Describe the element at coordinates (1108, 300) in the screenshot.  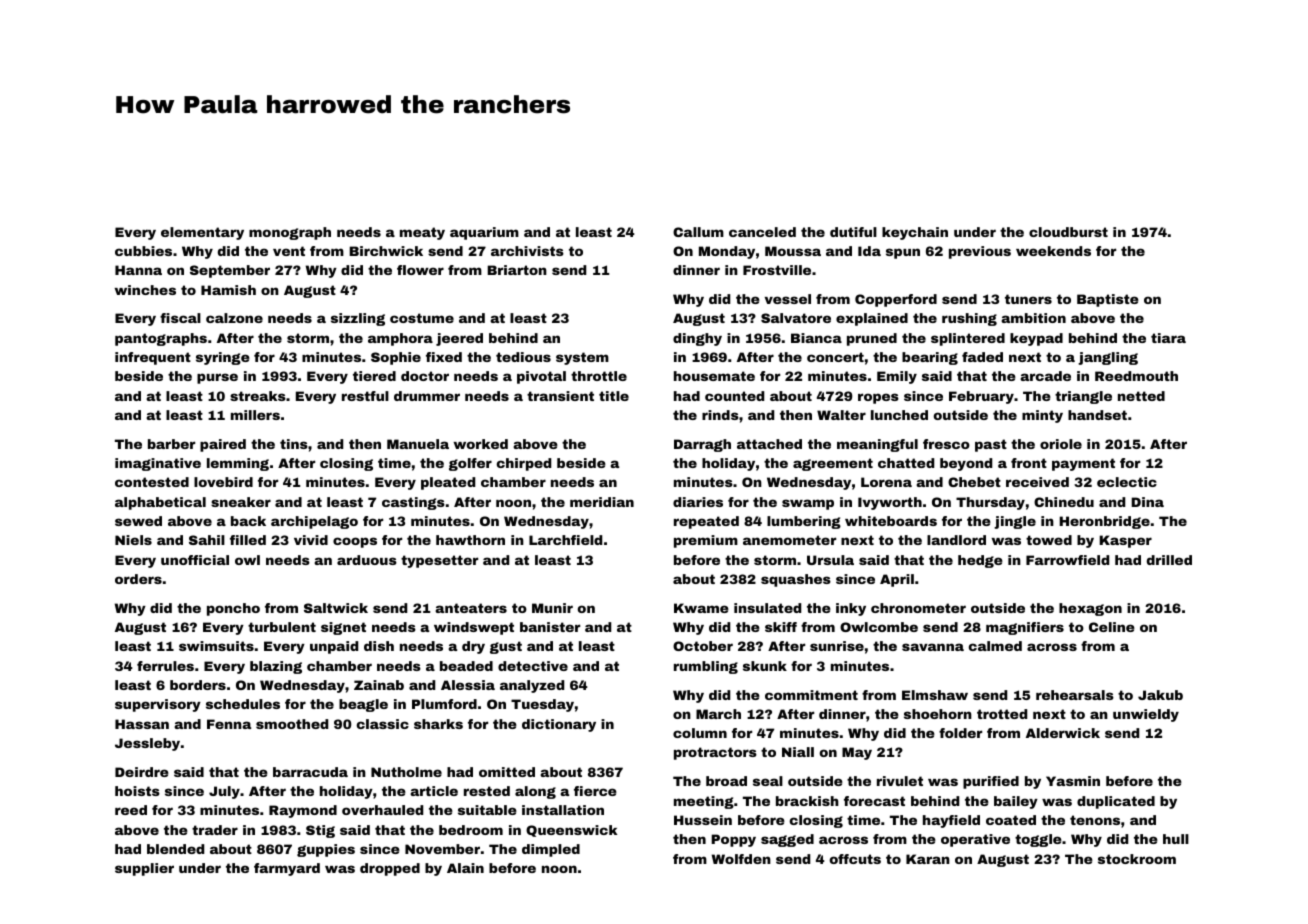
I see `Baptiste` at that location.
